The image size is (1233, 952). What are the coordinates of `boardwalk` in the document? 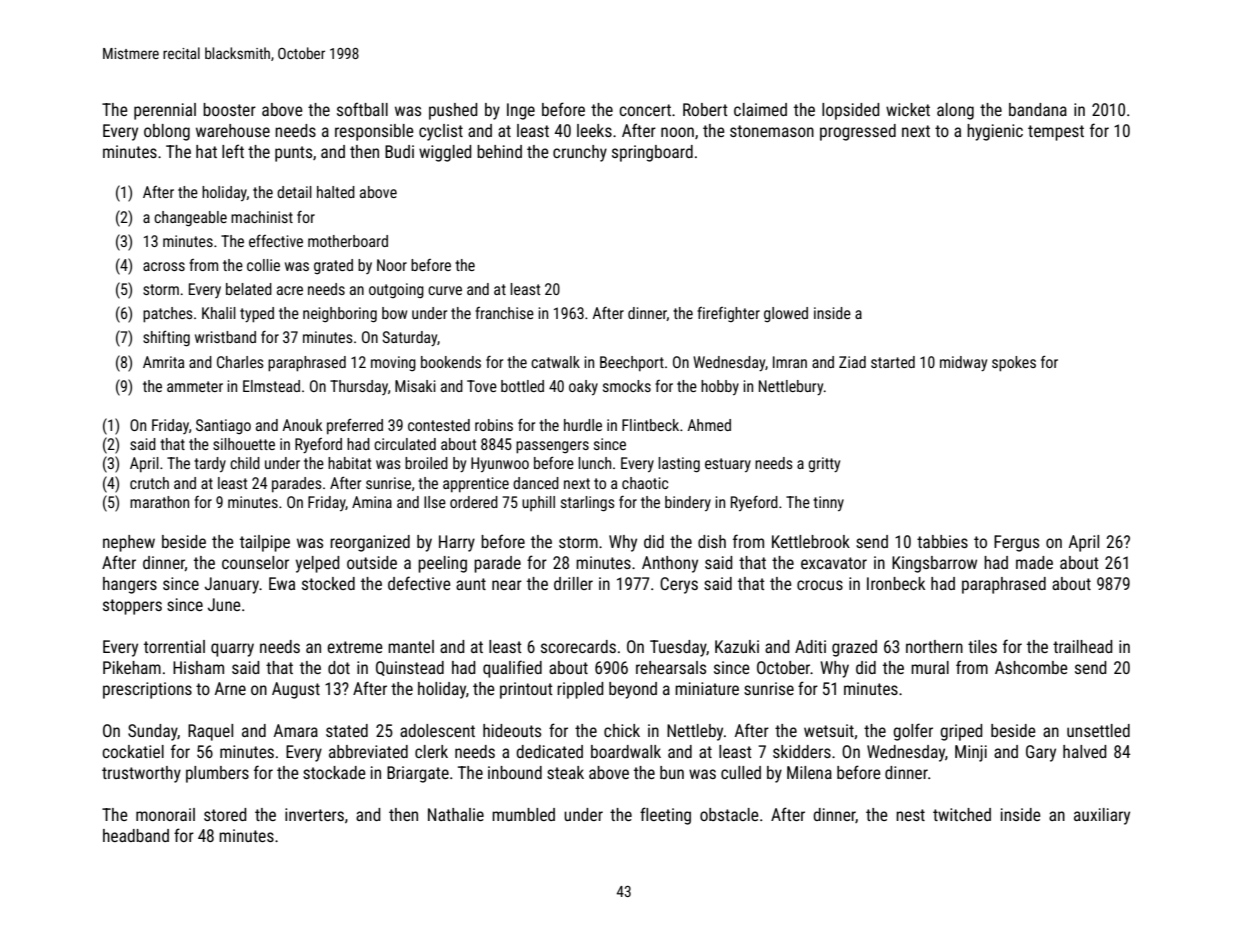 It's located at (626, 751).
